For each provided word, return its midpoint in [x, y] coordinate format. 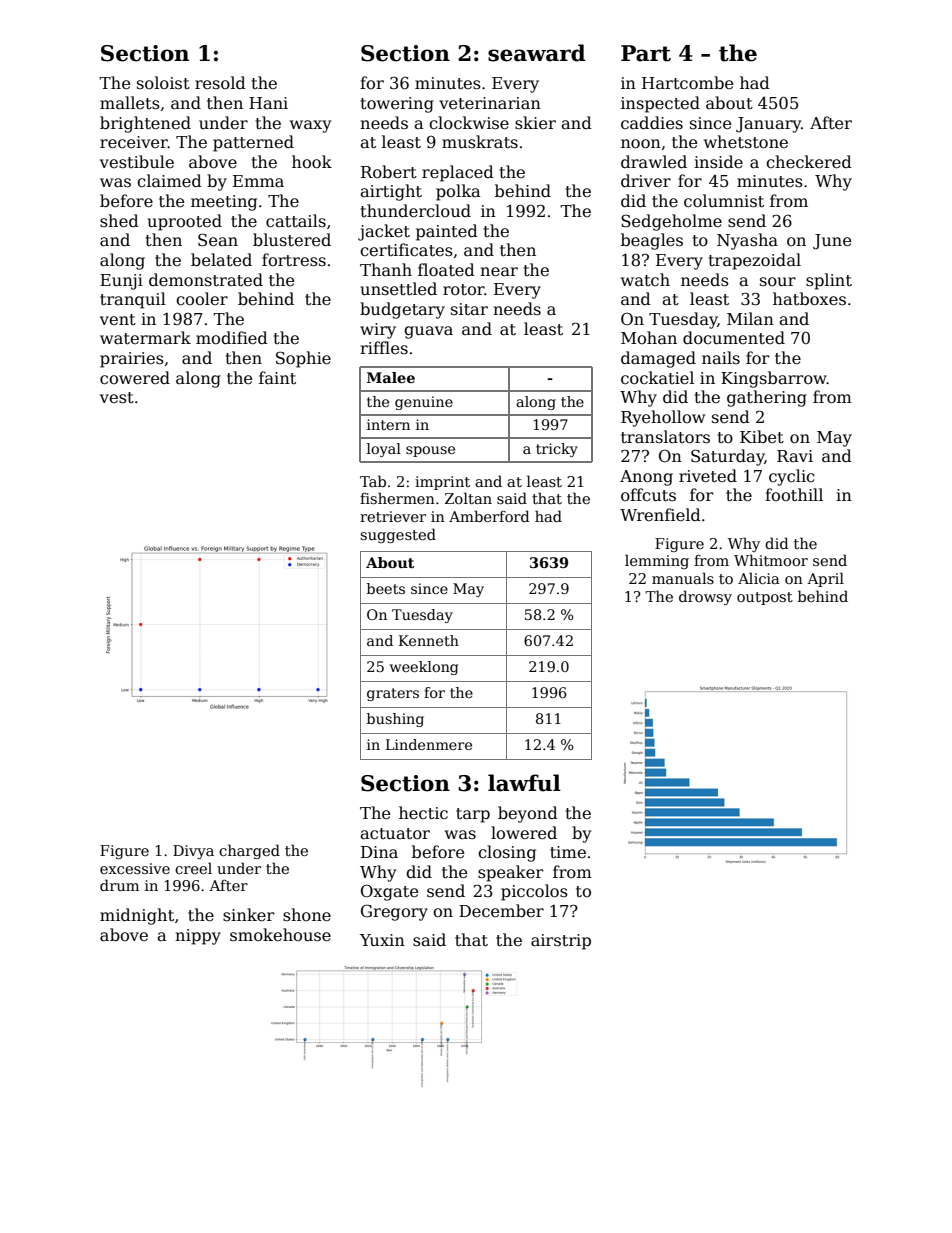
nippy [198, 937]
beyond [528, 814]
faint [277, 377]
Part [646, 53]
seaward [536, 53]
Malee [391, 377]
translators [665, 437]
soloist [163, 83]
